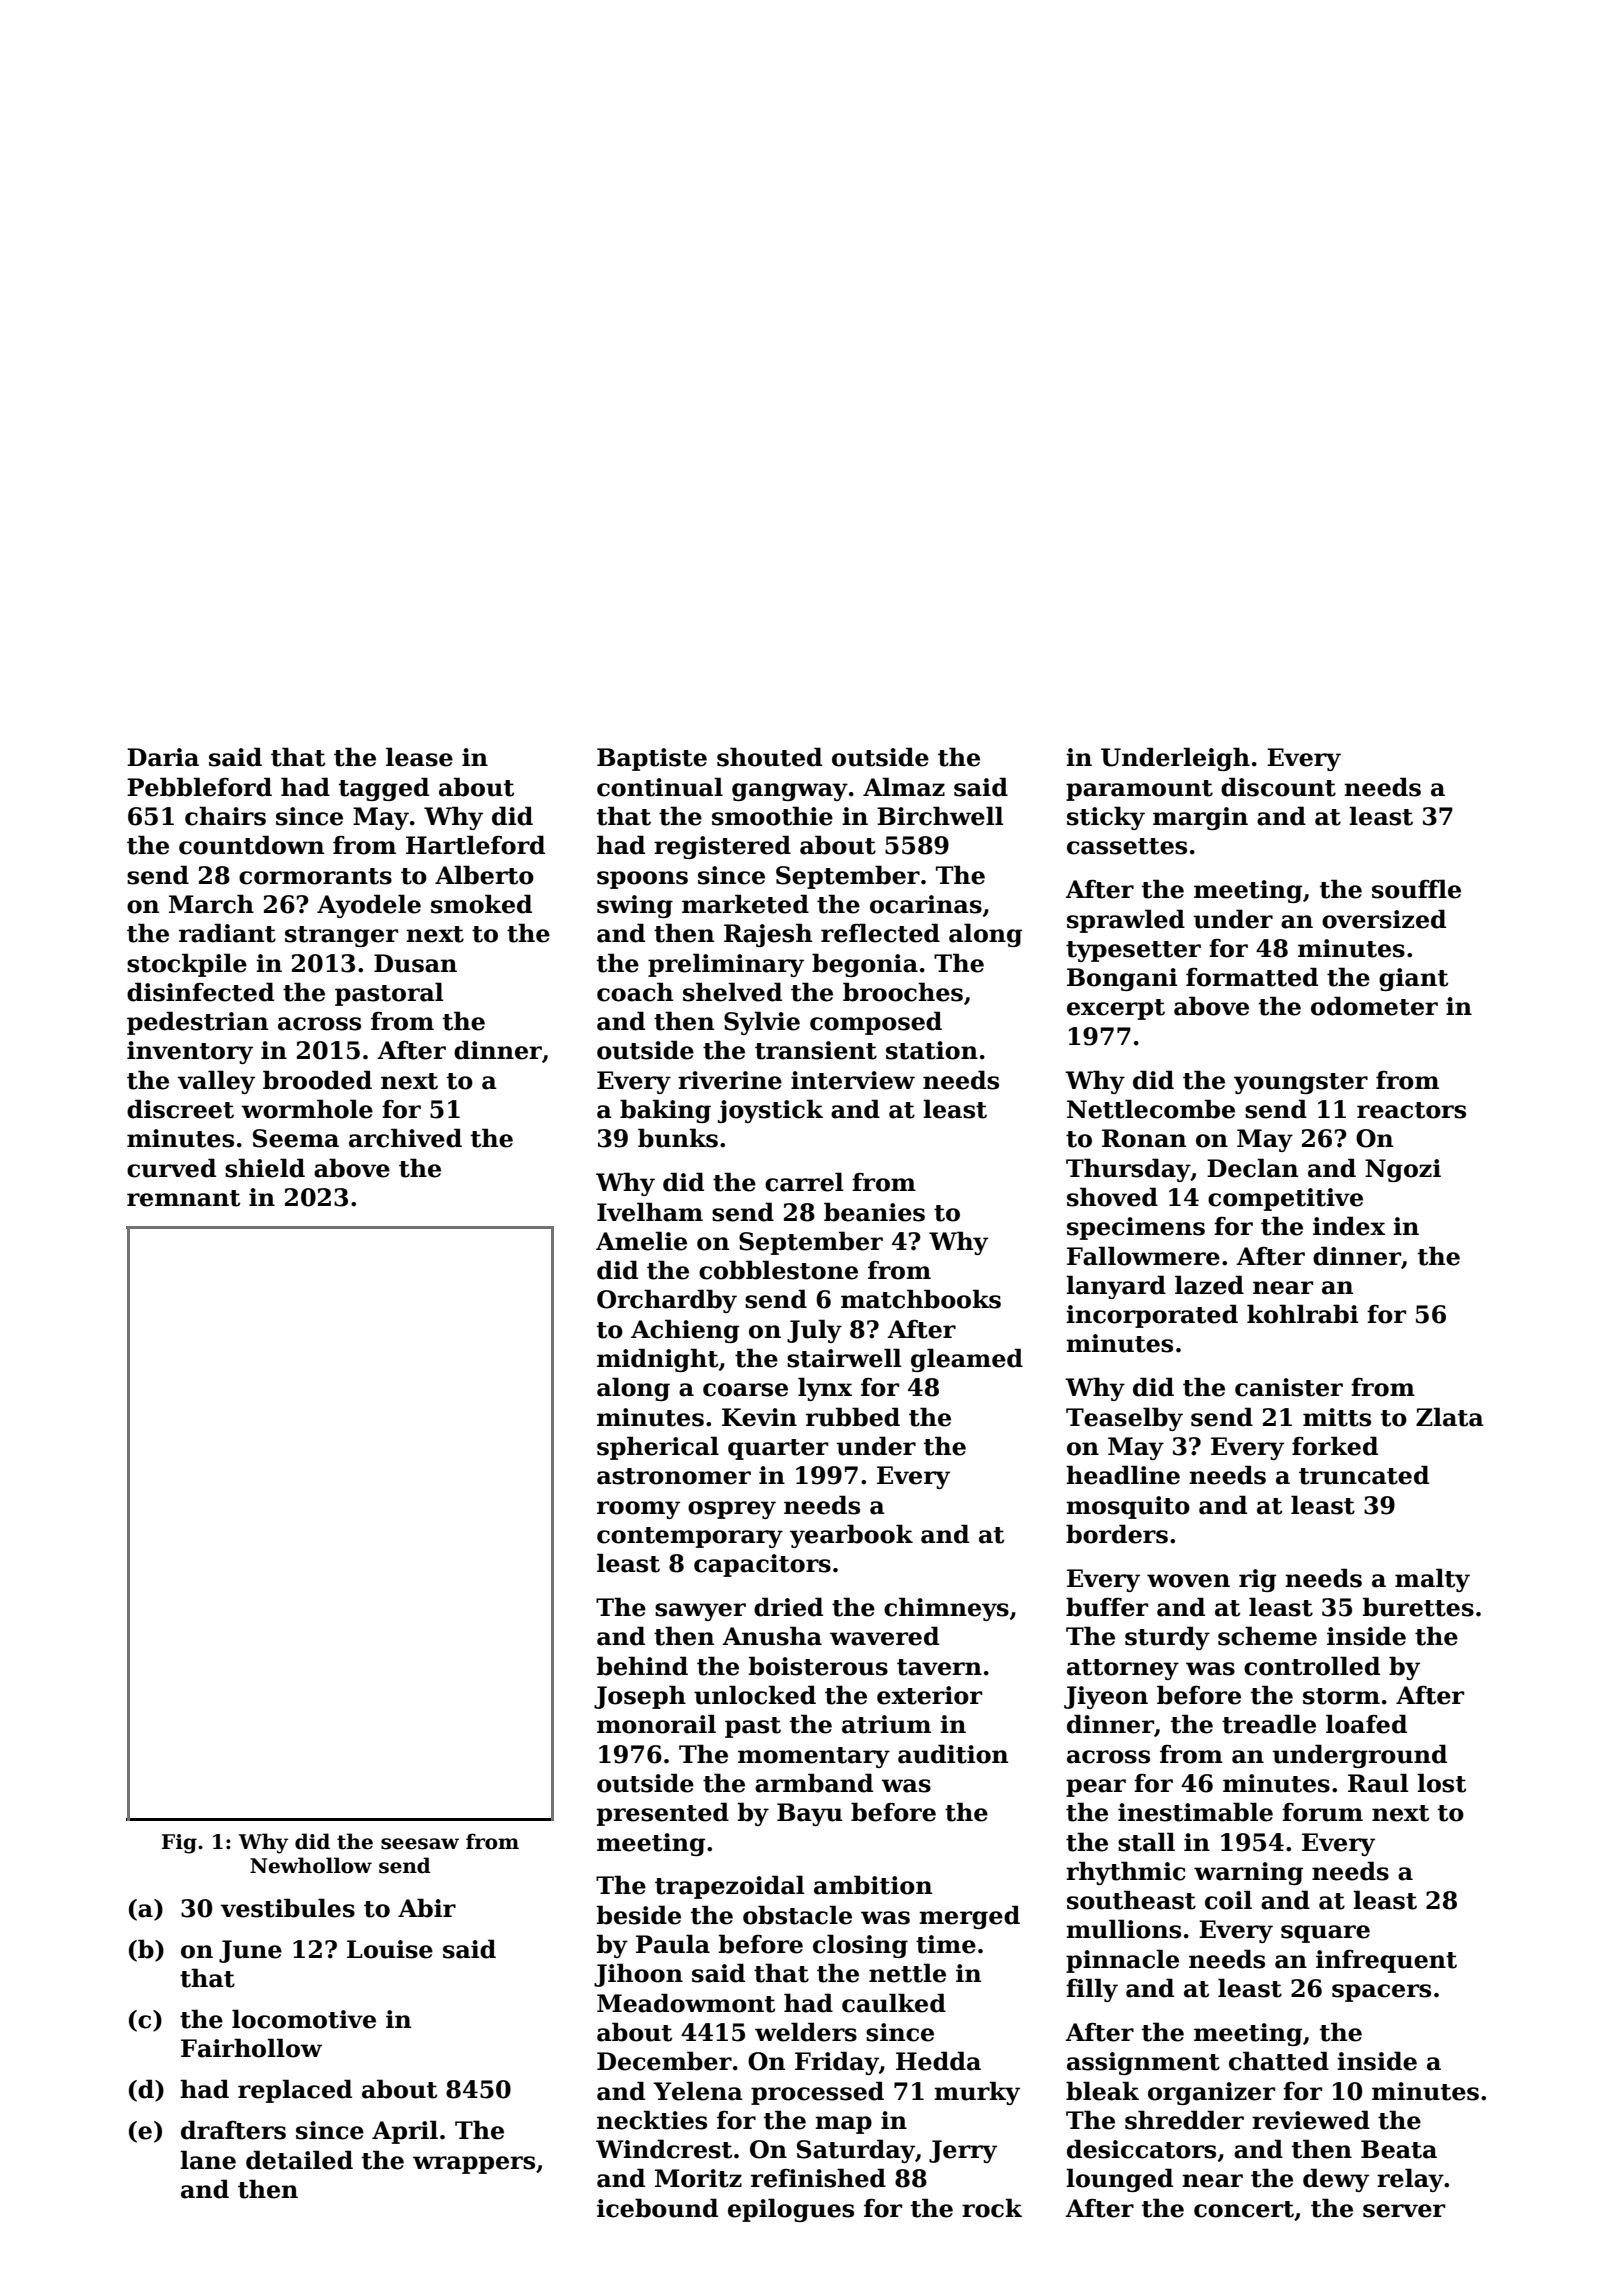  I want to click on brooches, so click(903, 992).
